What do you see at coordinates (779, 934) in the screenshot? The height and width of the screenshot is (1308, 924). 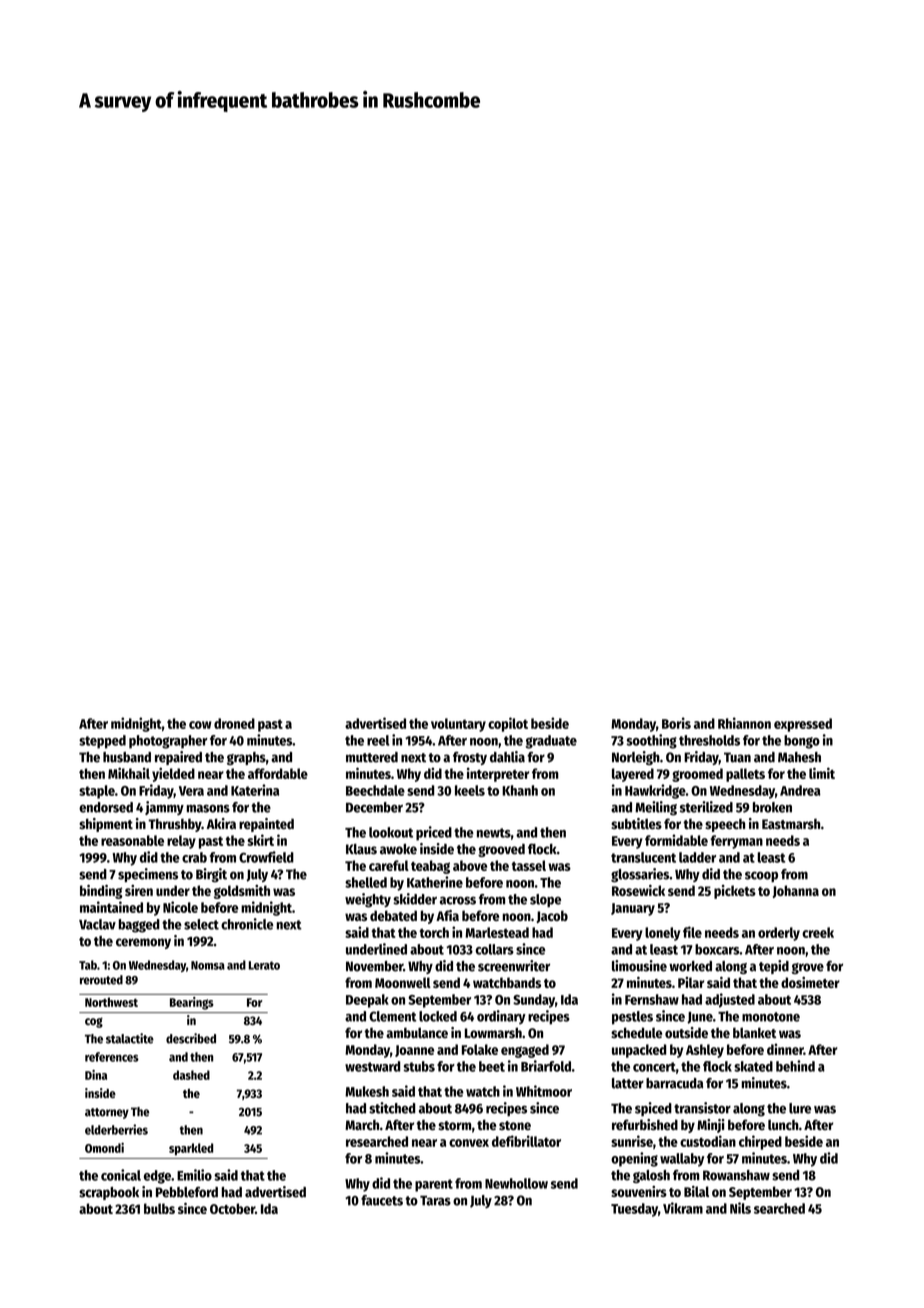 I see `orderly` at bounding box center [779, 934].
